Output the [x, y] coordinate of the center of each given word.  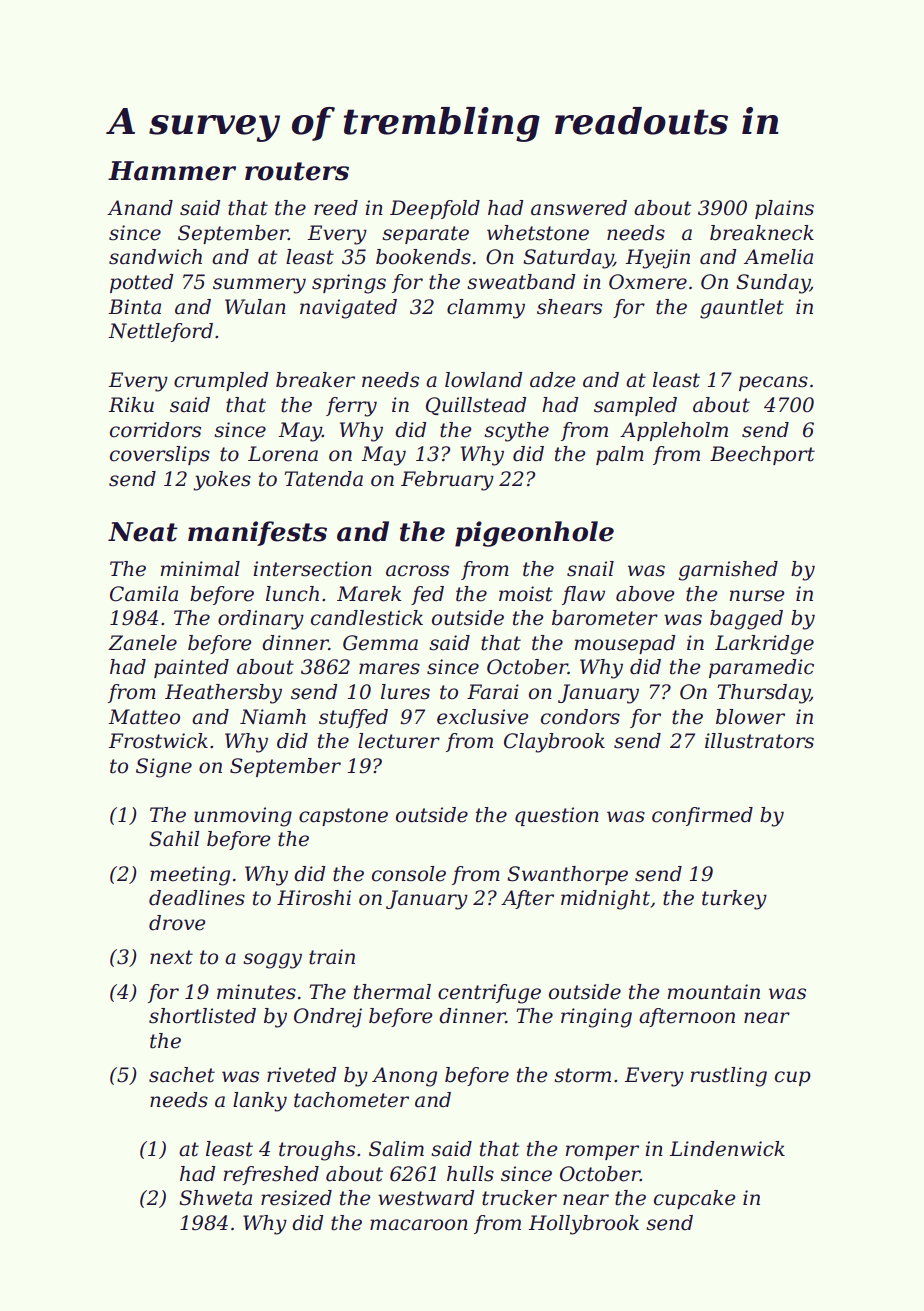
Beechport [762, 455]
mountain [714, 992]
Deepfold [435, 209]
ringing [596, 1018]
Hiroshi [314, 898]
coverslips [160, 455]
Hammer [172, 171]
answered [579, 208]
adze [553, 380]
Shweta [215, 1198]
